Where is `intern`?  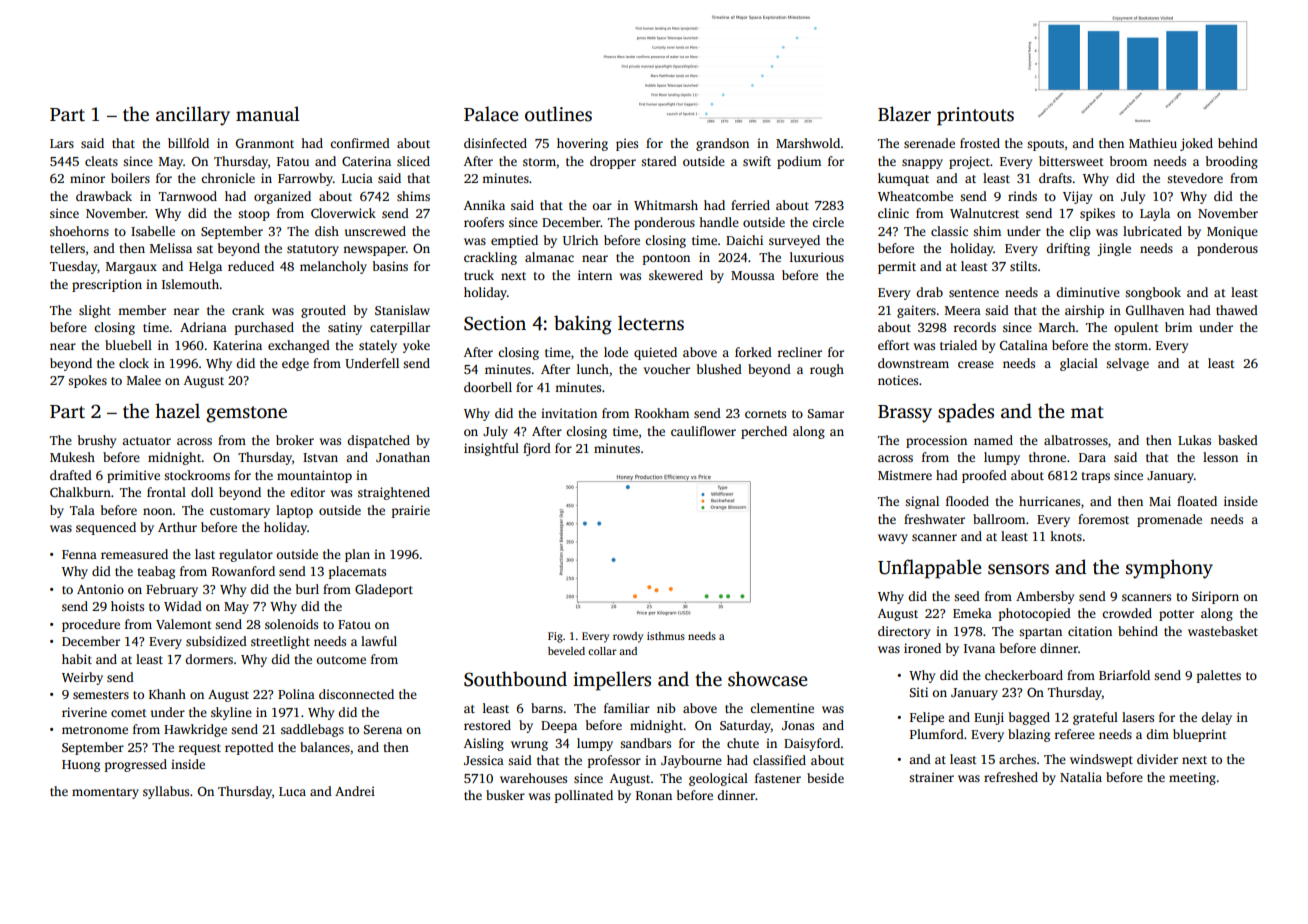
intern is located at coordinates (595, 275).
